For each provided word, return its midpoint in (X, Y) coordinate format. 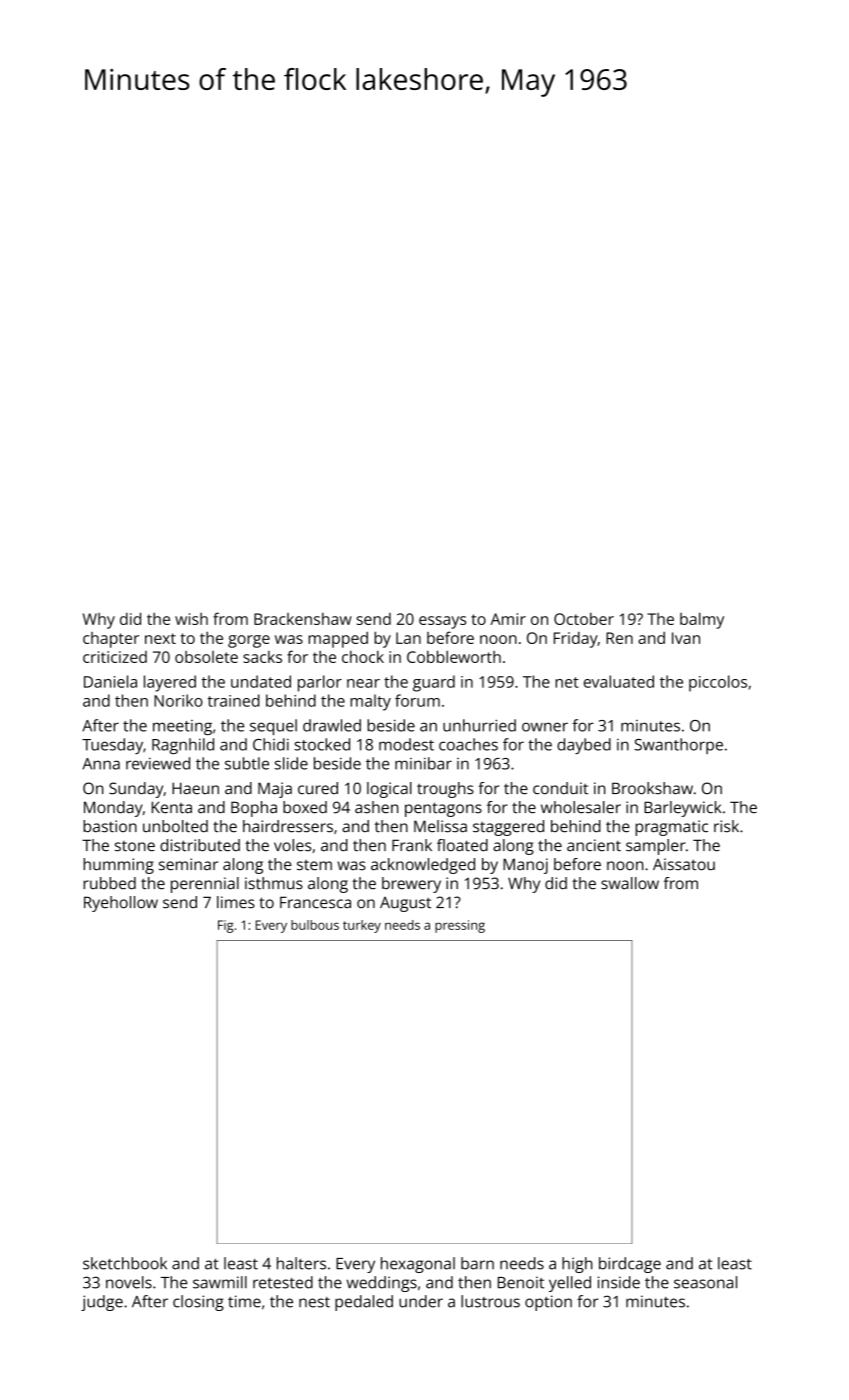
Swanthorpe (678, 746)
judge (102, 1303)
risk (726, 826)
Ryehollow (121, 904)
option (548, 1303)
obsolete (206, 657)
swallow (630, 883)
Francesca (315, 902)
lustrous (490, 1301)
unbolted (175, 826)
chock (363, 657)
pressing (460, 926)
